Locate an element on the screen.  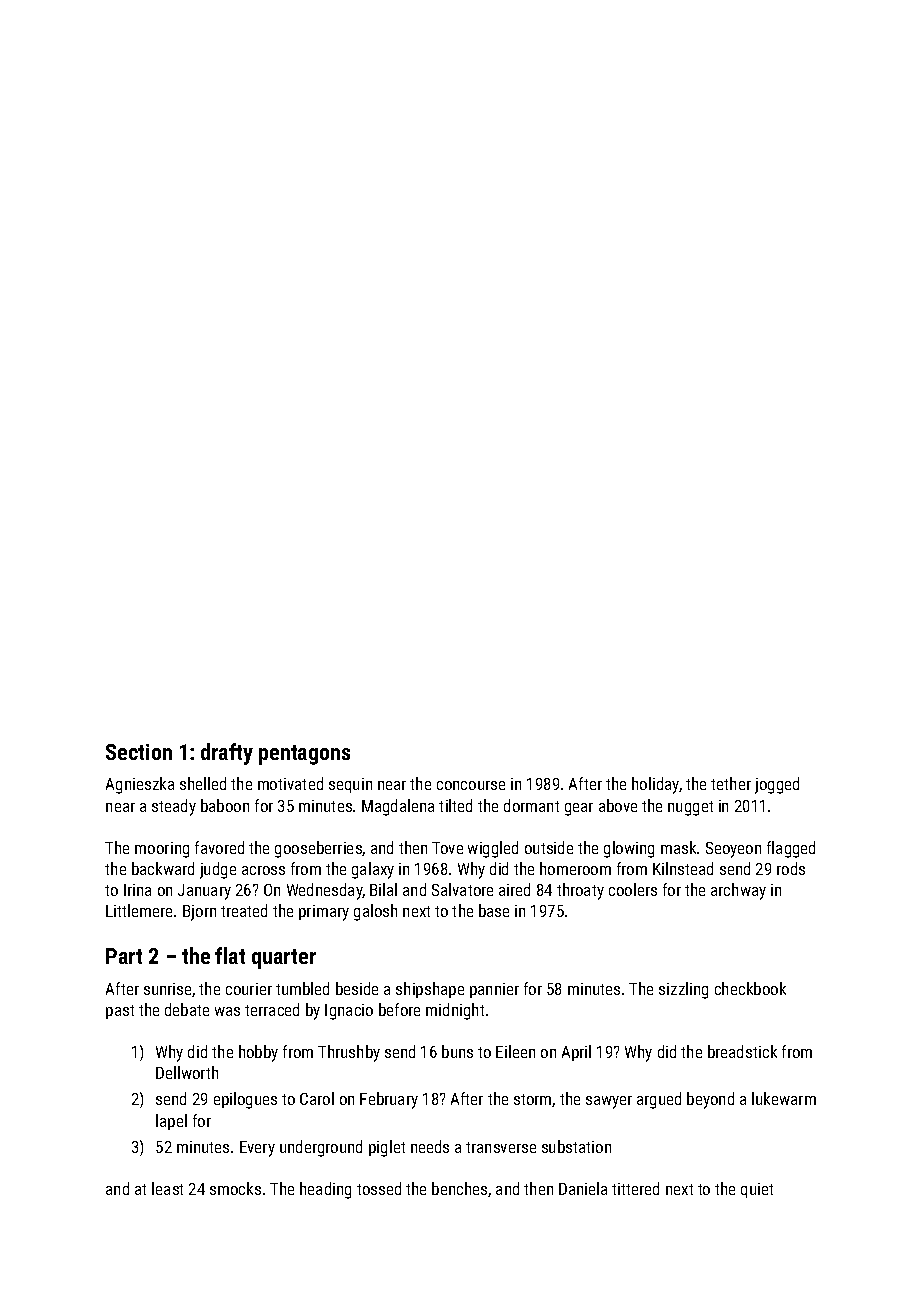
midnight is located at coordinates (455, 1011).
